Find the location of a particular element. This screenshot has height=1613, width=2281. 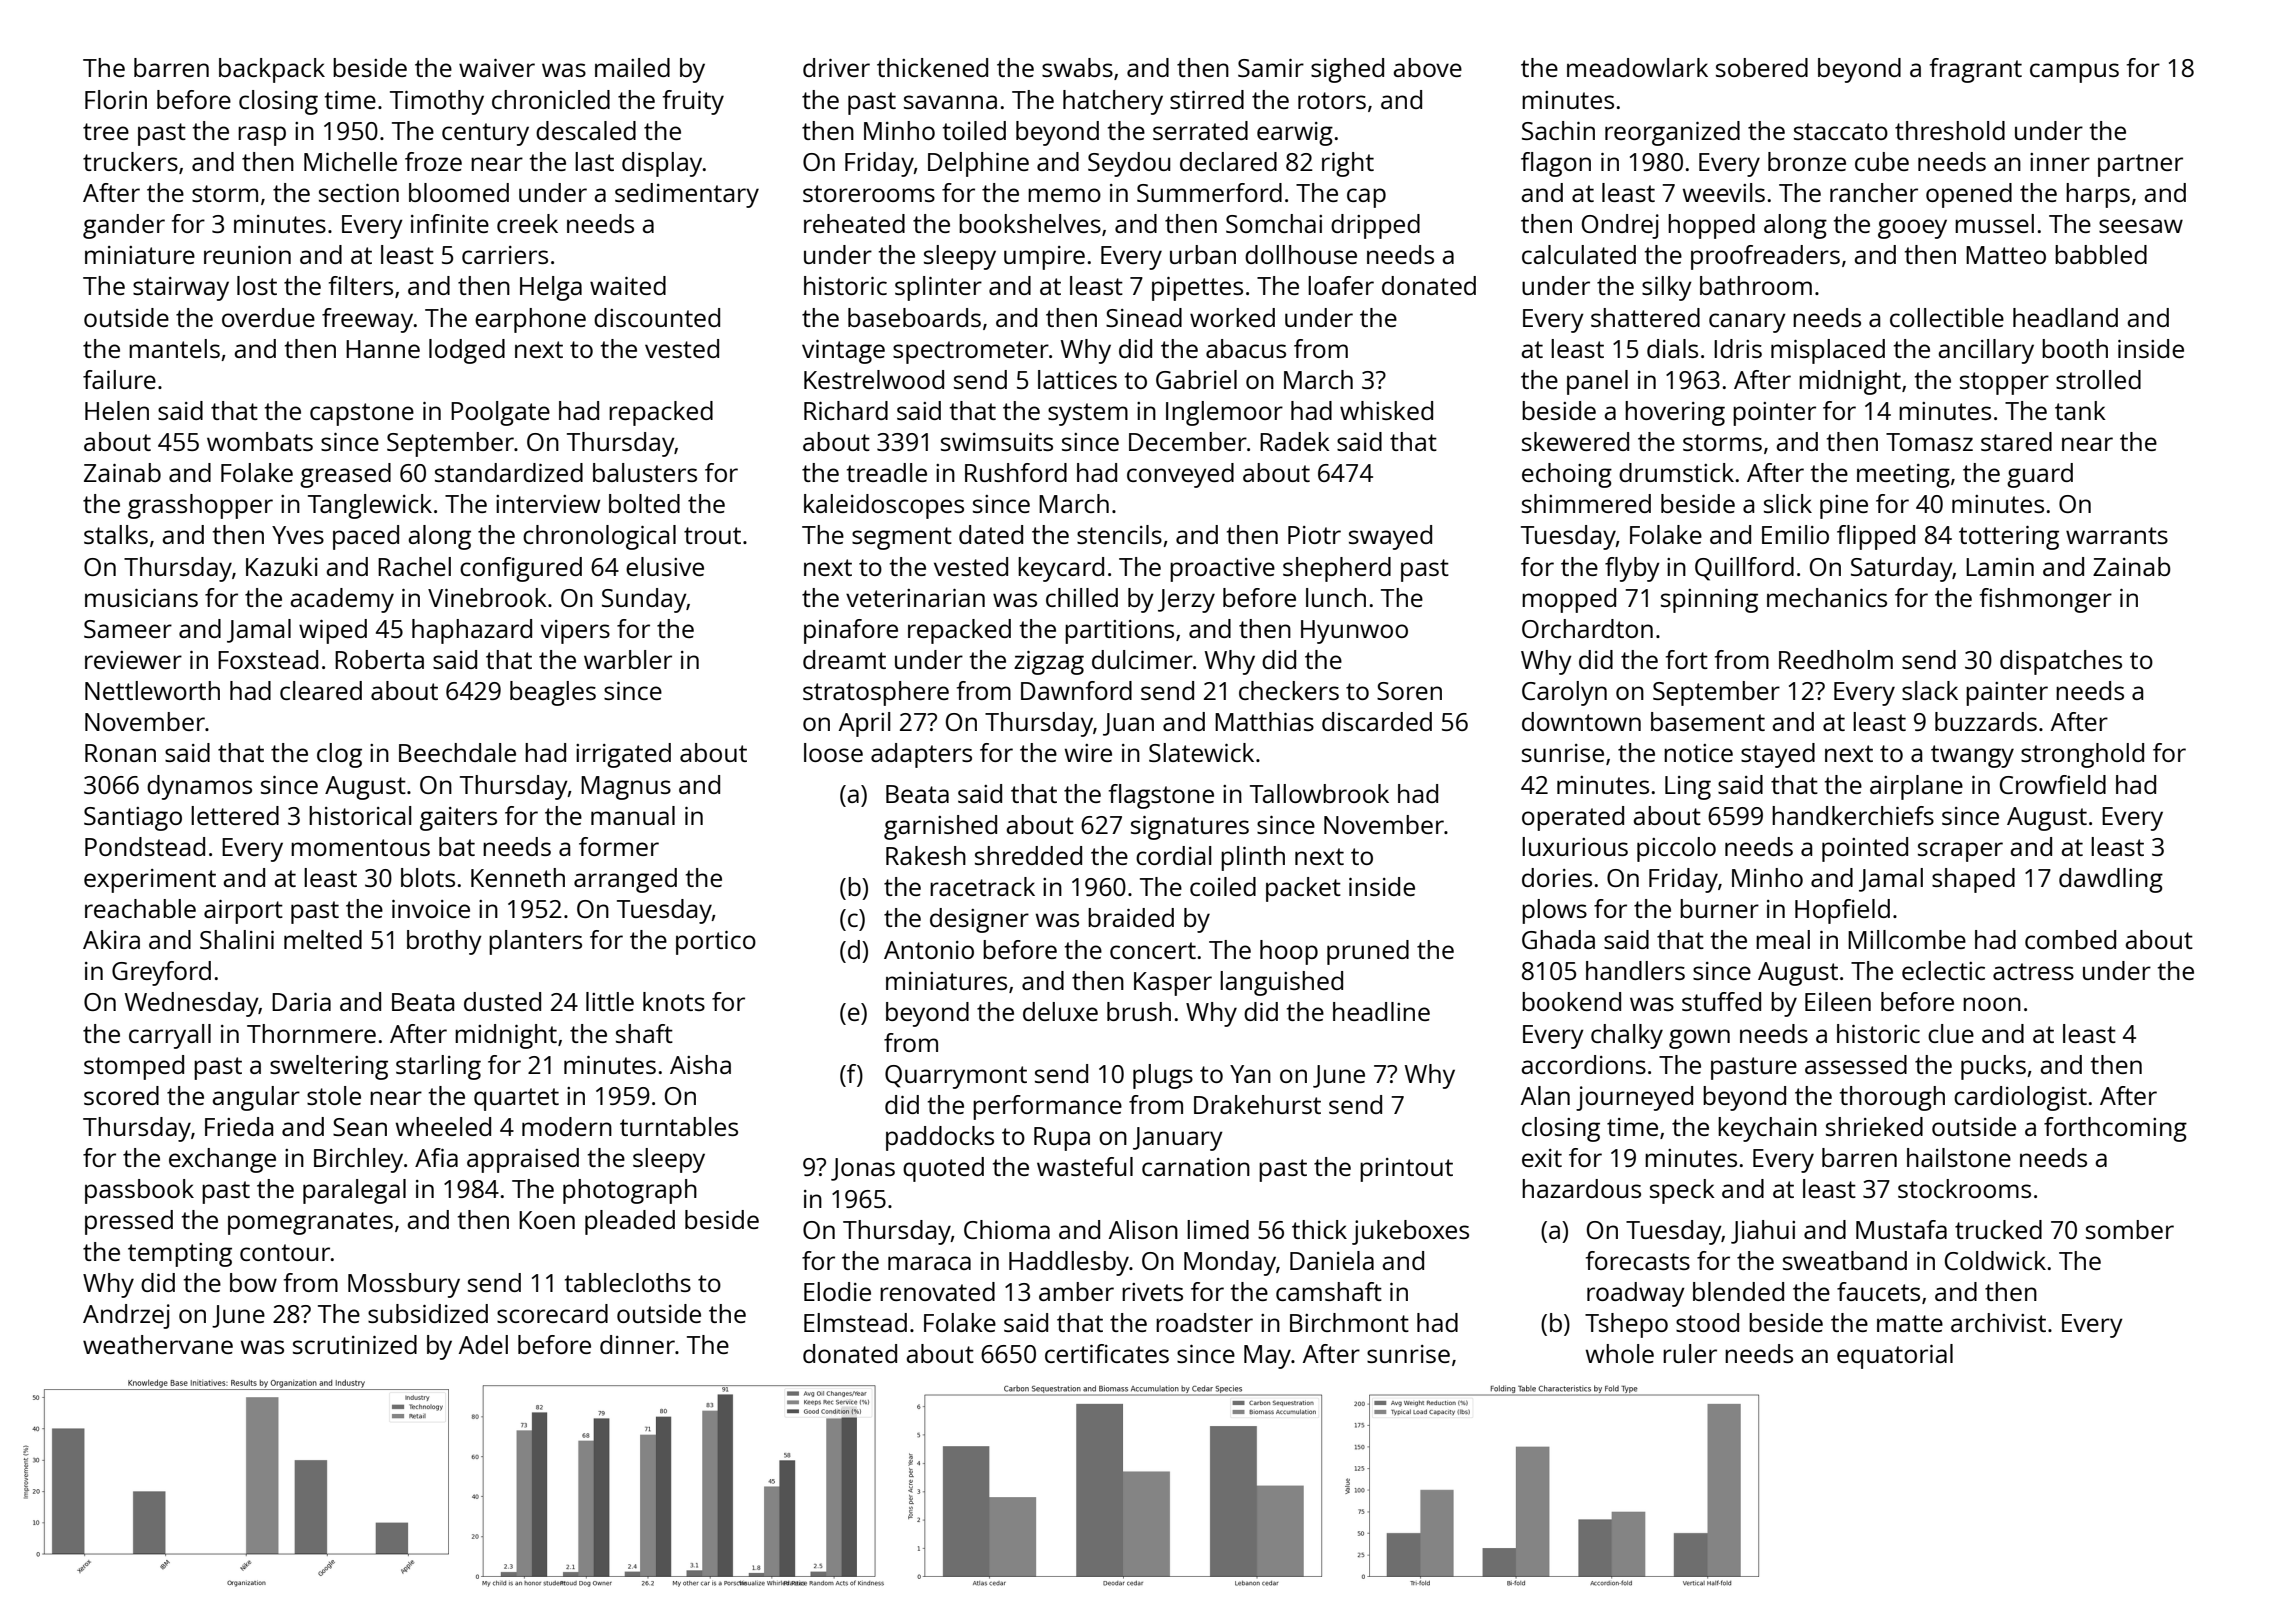

downtown is located at coordinates (1581, 721).
